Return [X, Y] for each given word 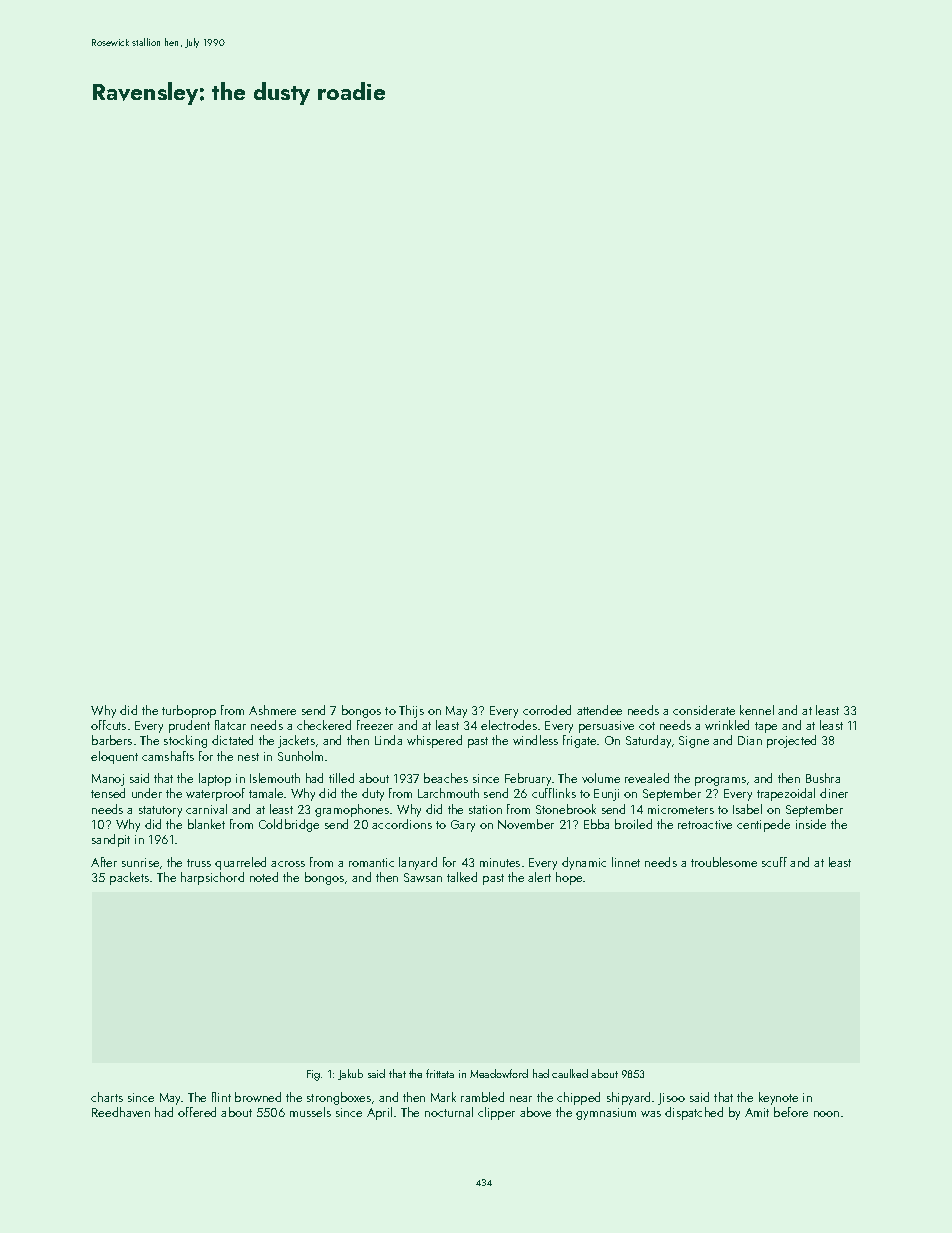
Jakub [350, 1074]
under [147, 793]
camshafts [168, 756]
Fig [313, 1075]
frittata [440, 1073]
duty [373, 794]
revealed [647, 778]
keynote [778, 1098]
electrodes [509, 725]
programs [720, 781]
